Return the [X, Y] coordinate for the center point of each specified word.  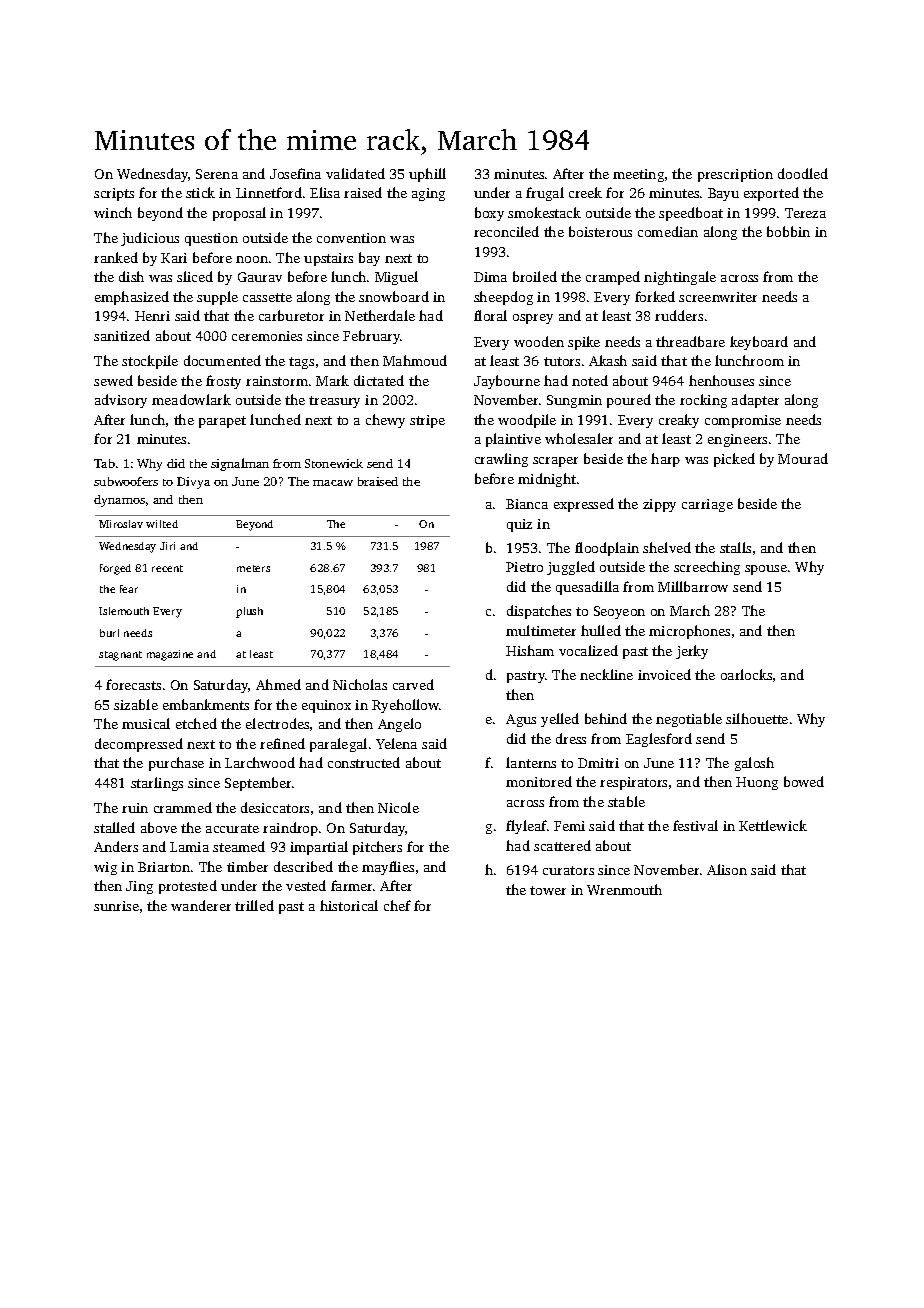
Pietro [524, 567]
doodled [803, 173]
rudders [679, 315]
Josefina [295, 173]
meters [253, 568]
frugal [545, 194]
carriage [707, 505]
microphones [689, 632]
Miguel [396, 278]
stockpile [150, 362]
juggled [571, 568]
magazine [170, 655]
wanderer [201, 905]
